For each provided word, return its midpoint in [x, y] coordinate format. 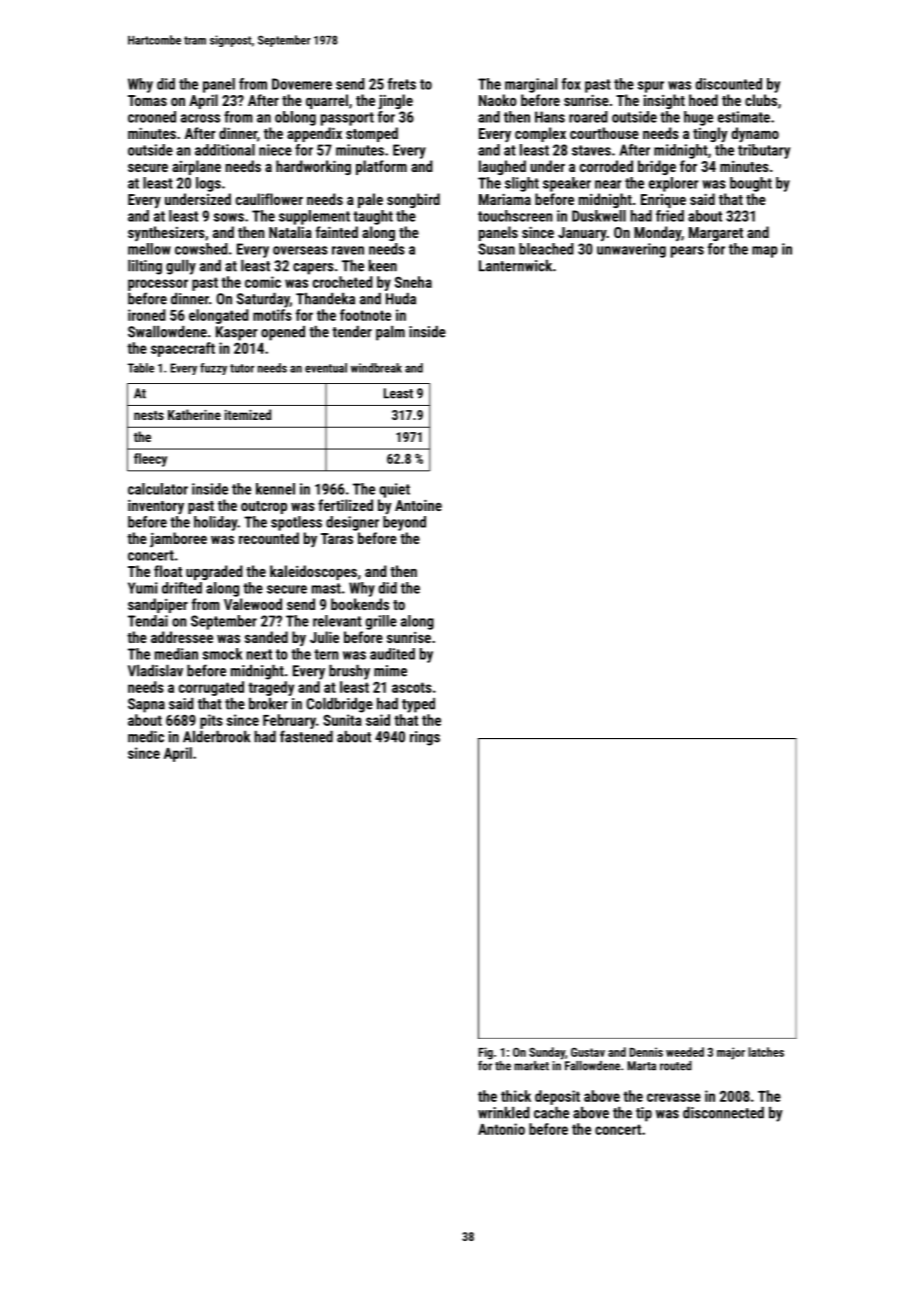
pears [687, 252]
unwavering [631, 250]
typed [418, 705]
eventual [326, 368]
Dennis [646, 1052]
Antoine [418, 505]
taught [373, 217]
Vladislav [155, 671]
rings [425, 738]
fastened [306, 736]
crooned [152, 117]
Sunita [342, 720]
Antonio [501, 1129]
